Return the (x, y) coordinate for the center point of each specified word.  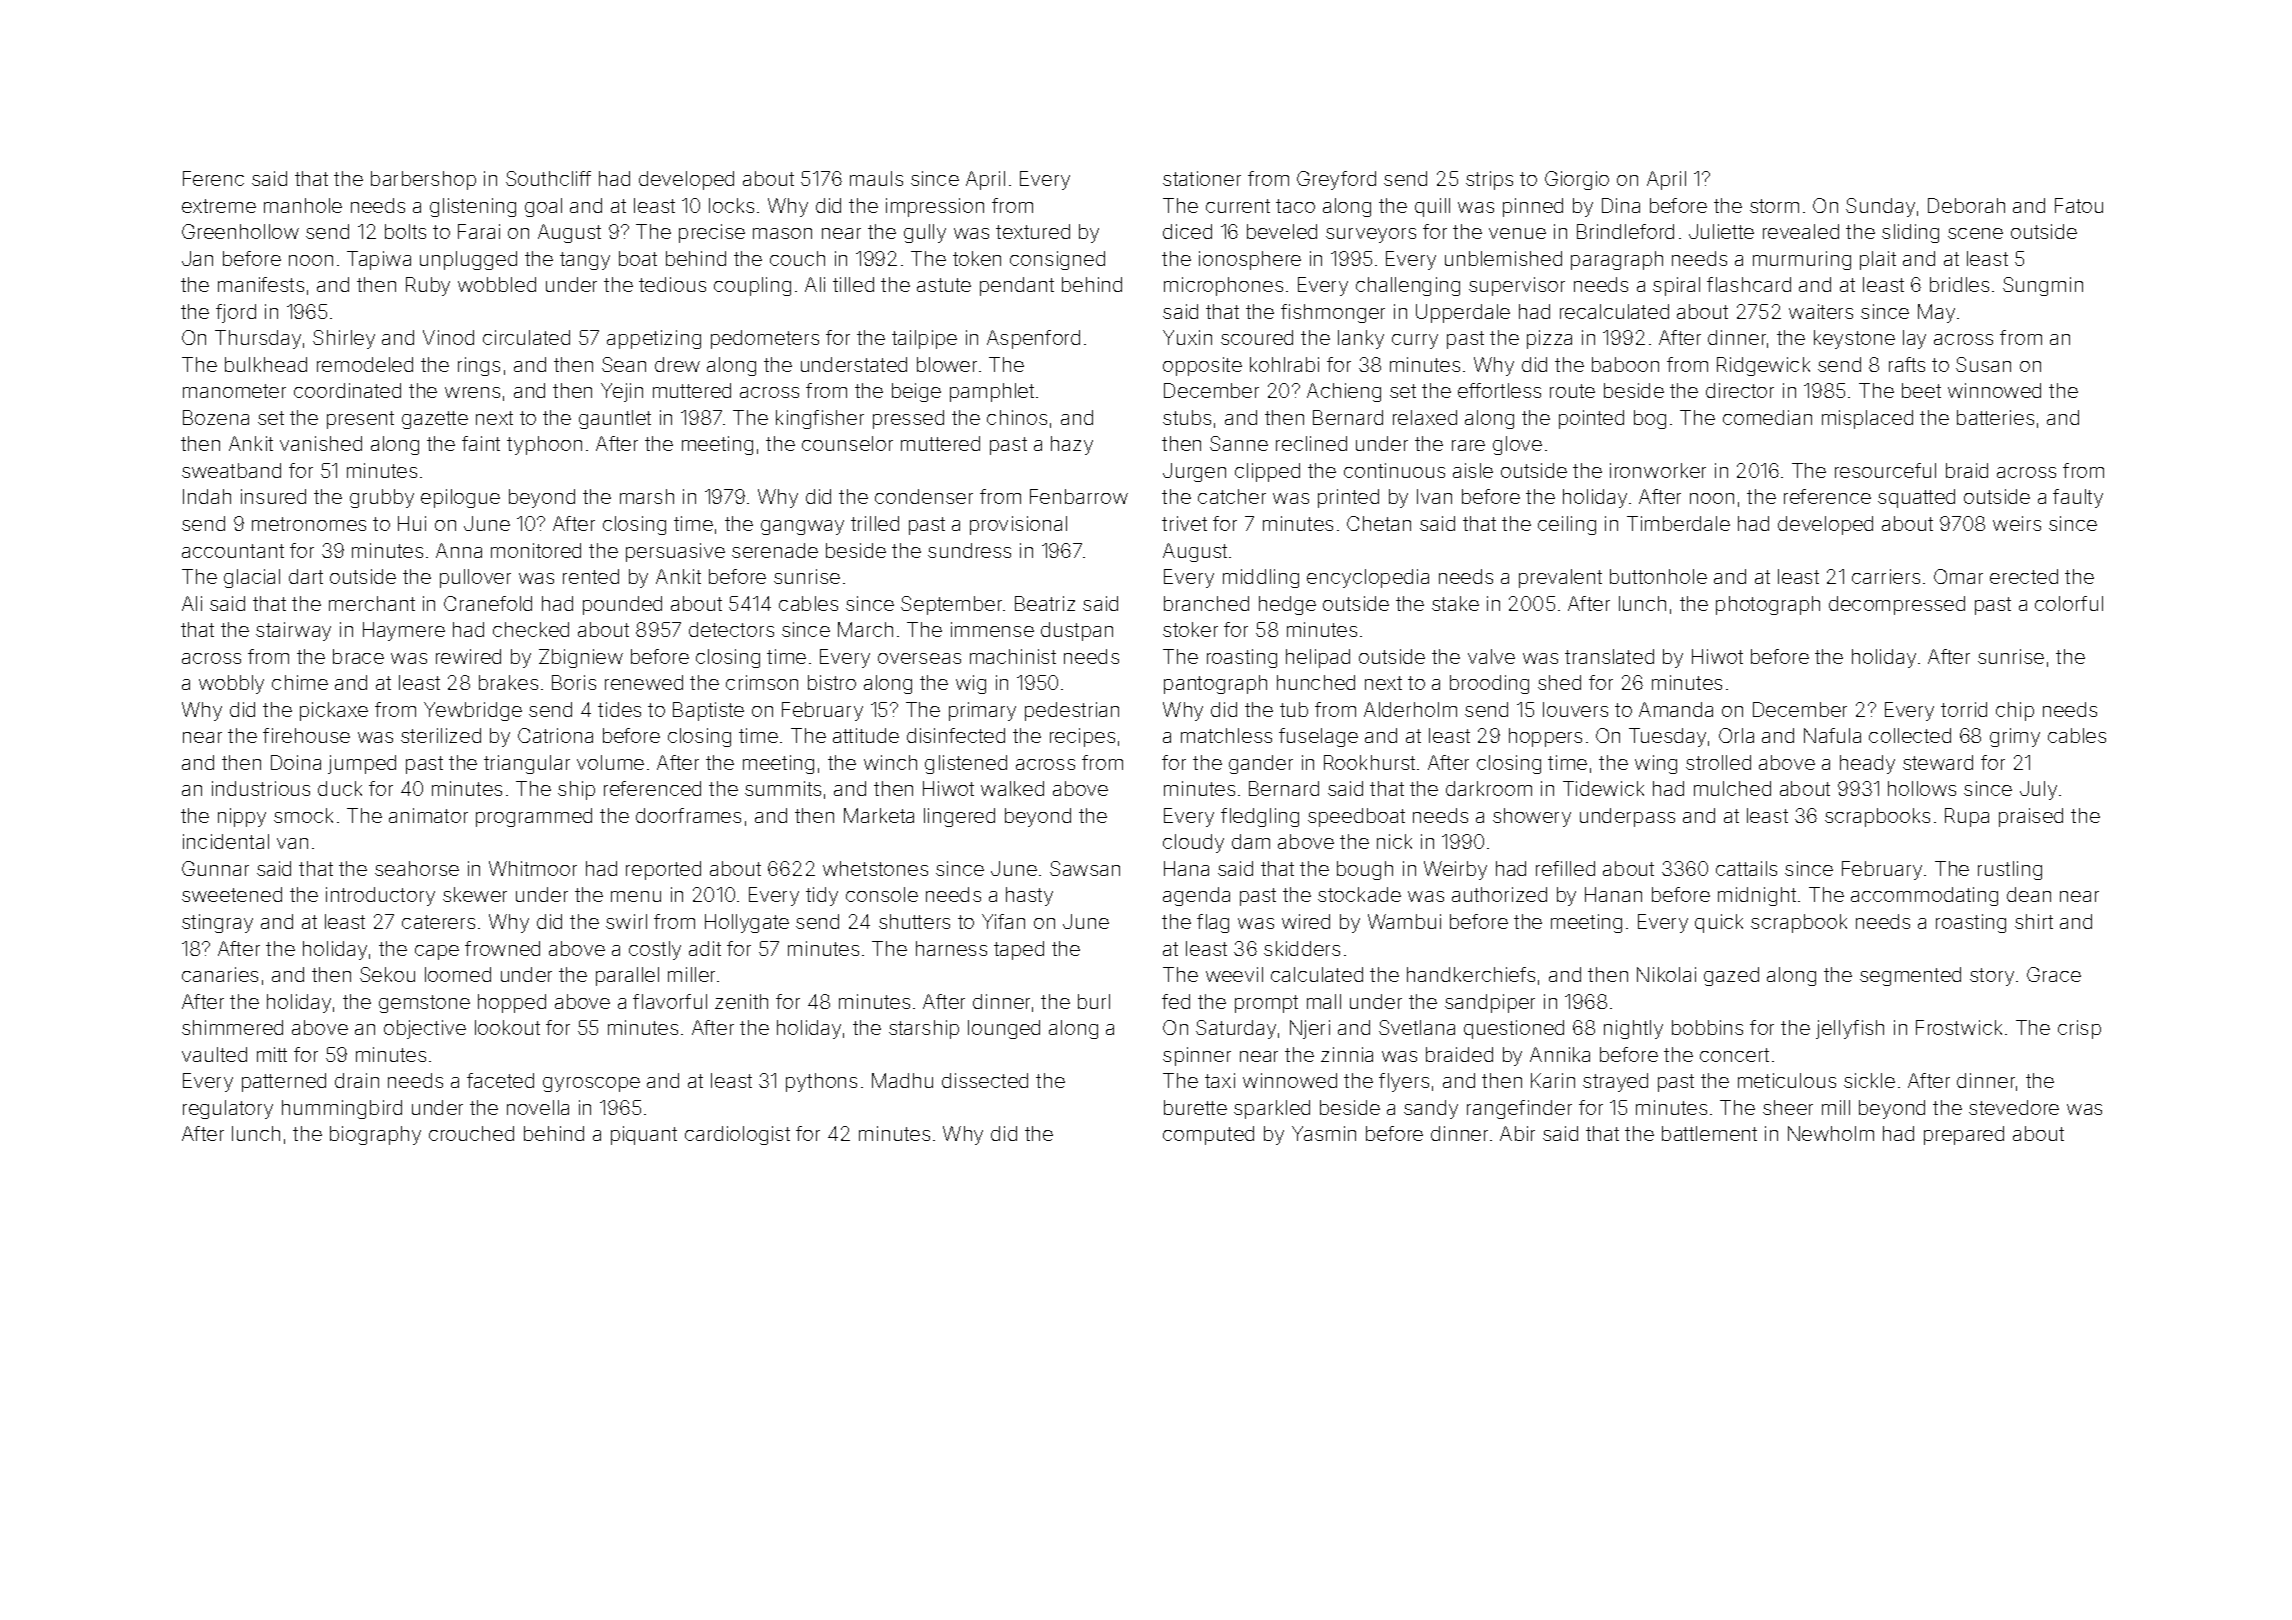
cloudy (1193, 843)
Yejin (622, 392)
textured (1033, 231)
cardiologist (737, 1135)
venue (1517, 233)
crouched (471, 1133)
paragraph (1617, 260)
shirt (2034, 921)
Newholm (1831, 1133)
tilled (853, 284)
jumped (362, 764)
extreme (219, 206)
